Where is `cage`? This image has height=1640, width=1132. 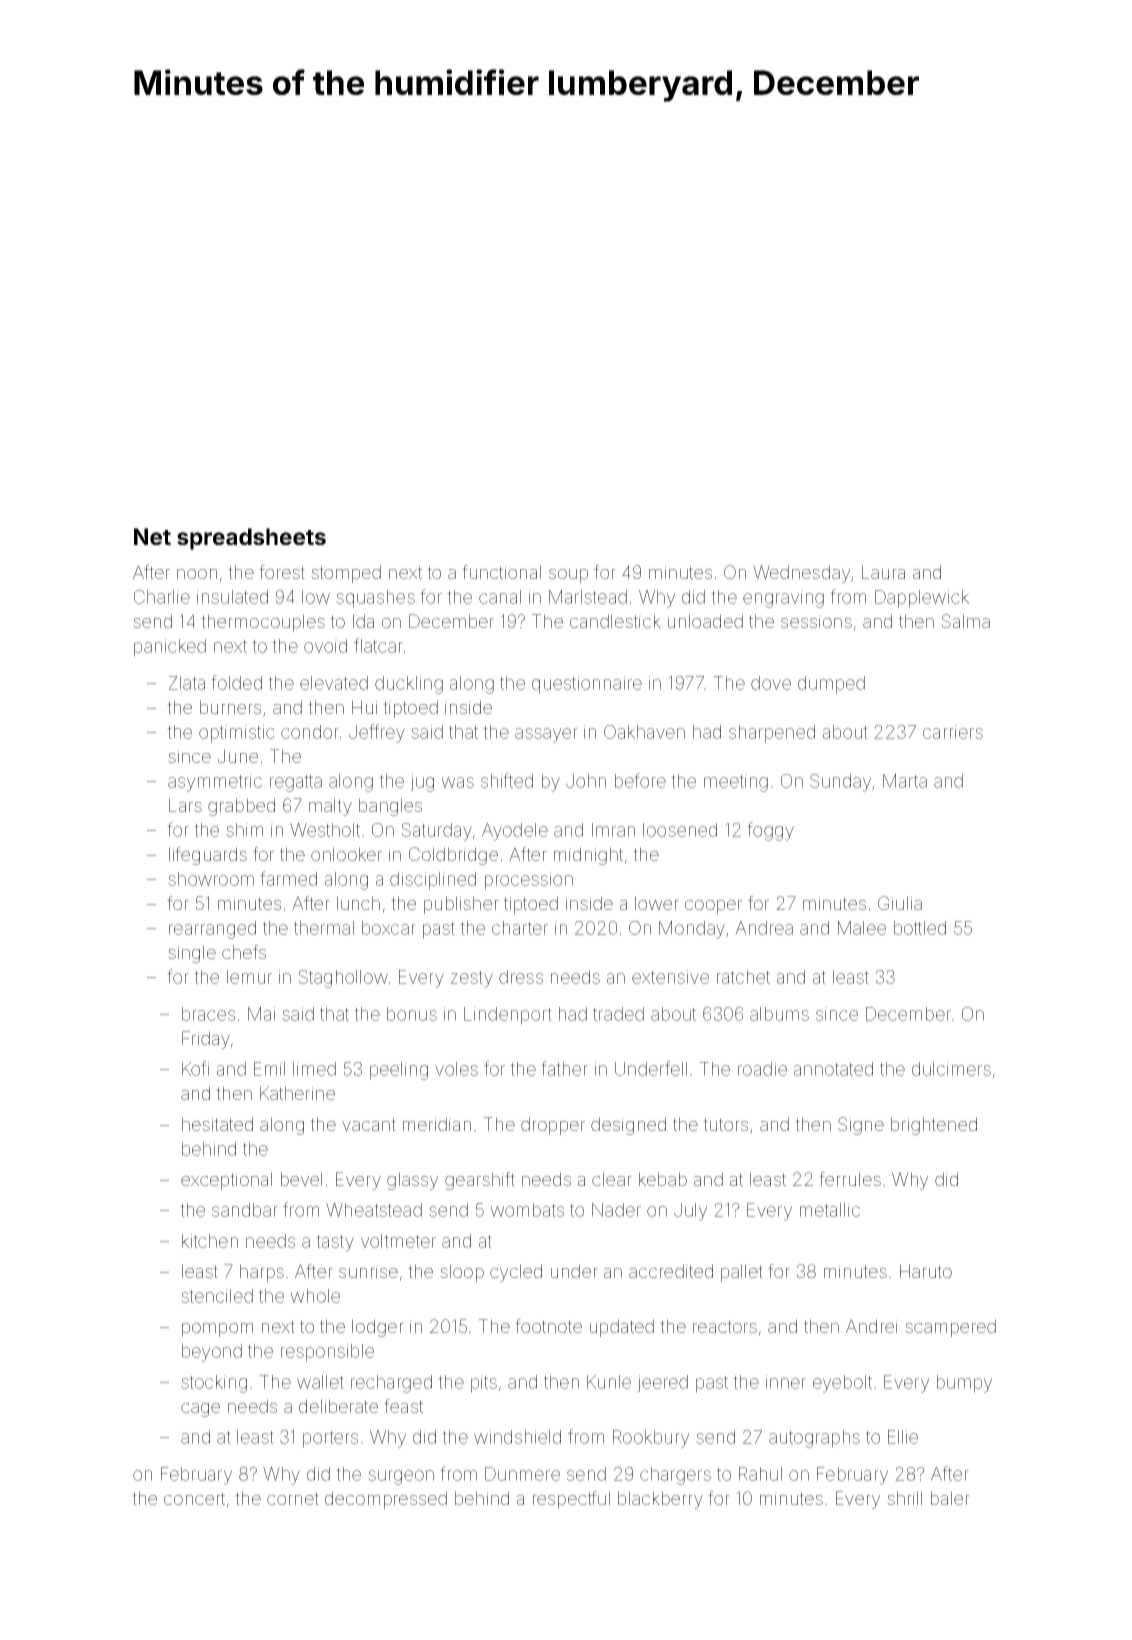 cage is located at coordinates (200, 1410).
